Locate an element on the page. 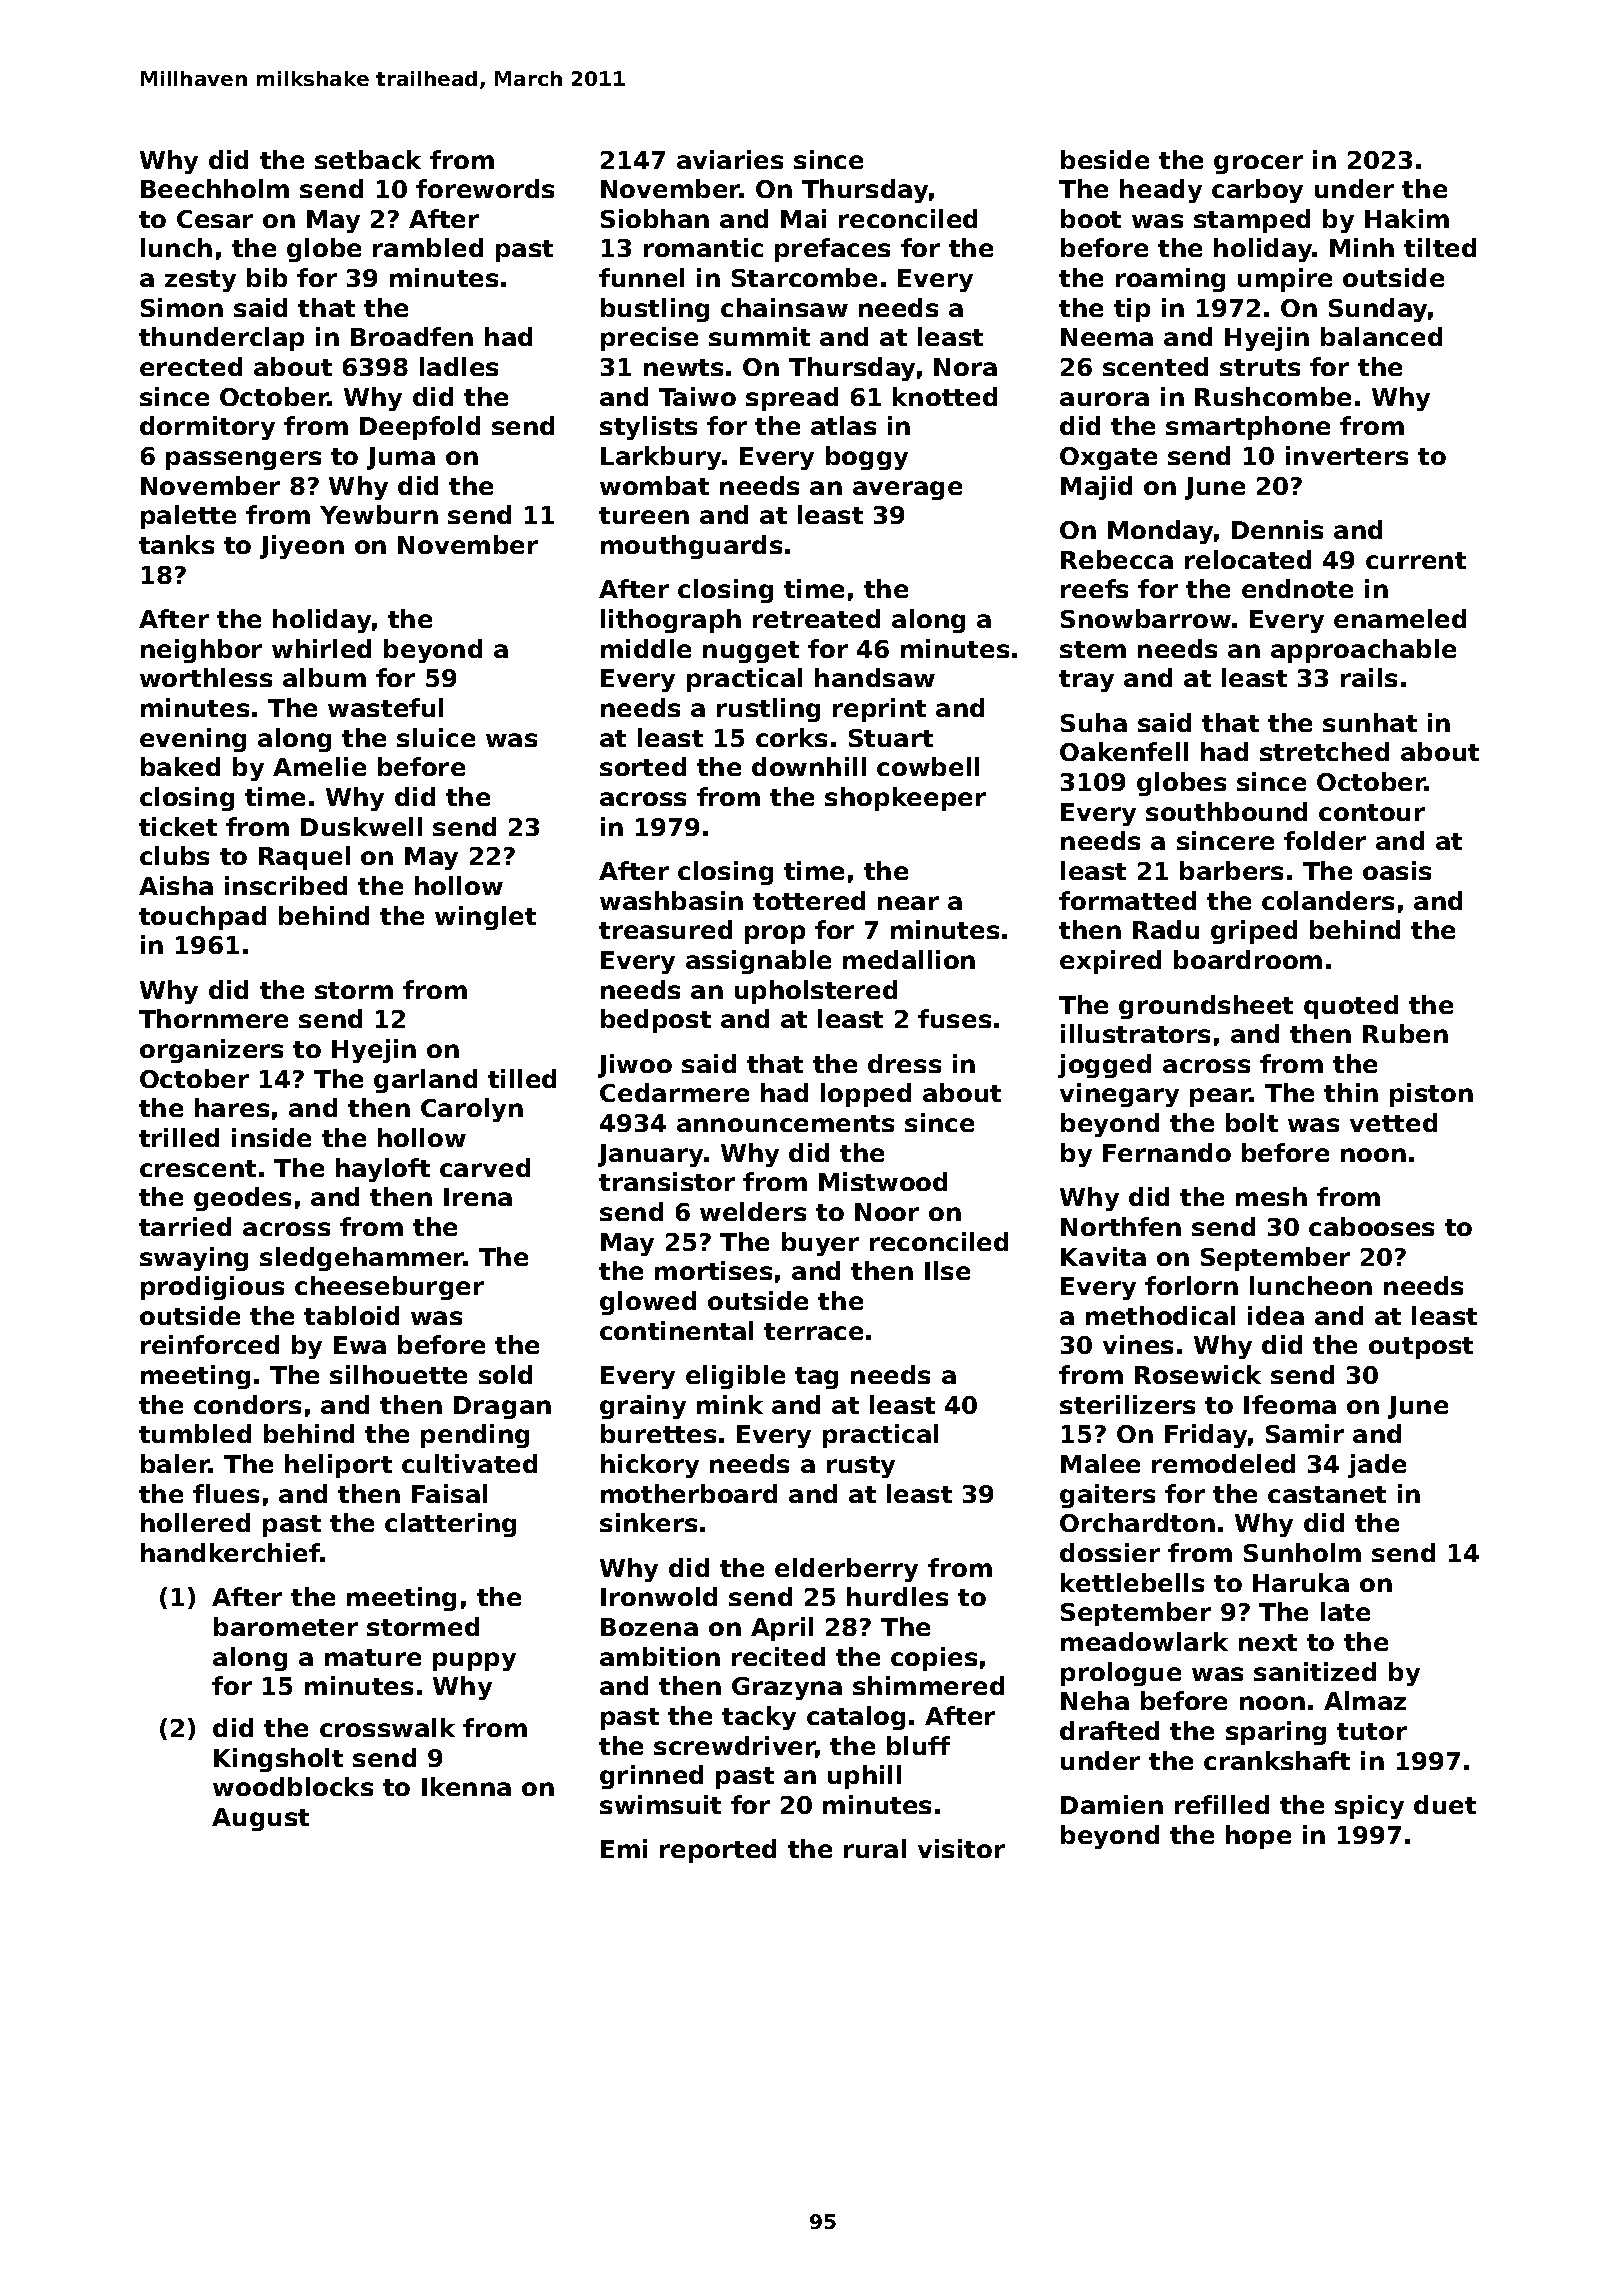 This image has height=2292, width=1620. Ikenna is located at coordinates (466, 1786).
